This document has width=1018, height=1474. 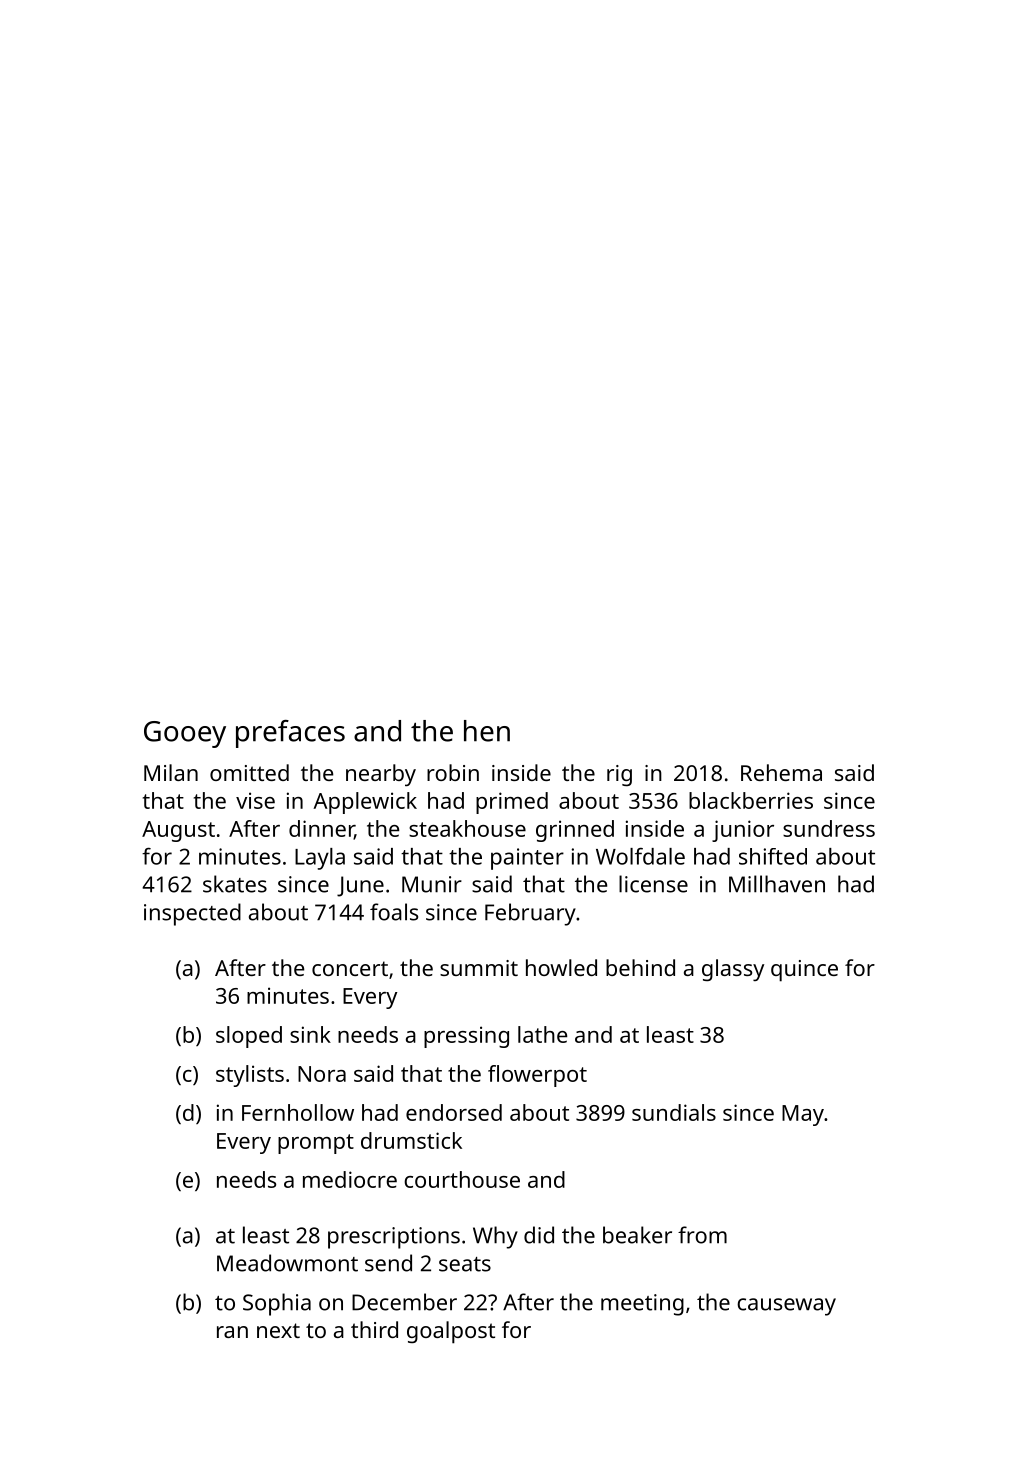 I want to click on Gooey, so click(x=185, y=734).
